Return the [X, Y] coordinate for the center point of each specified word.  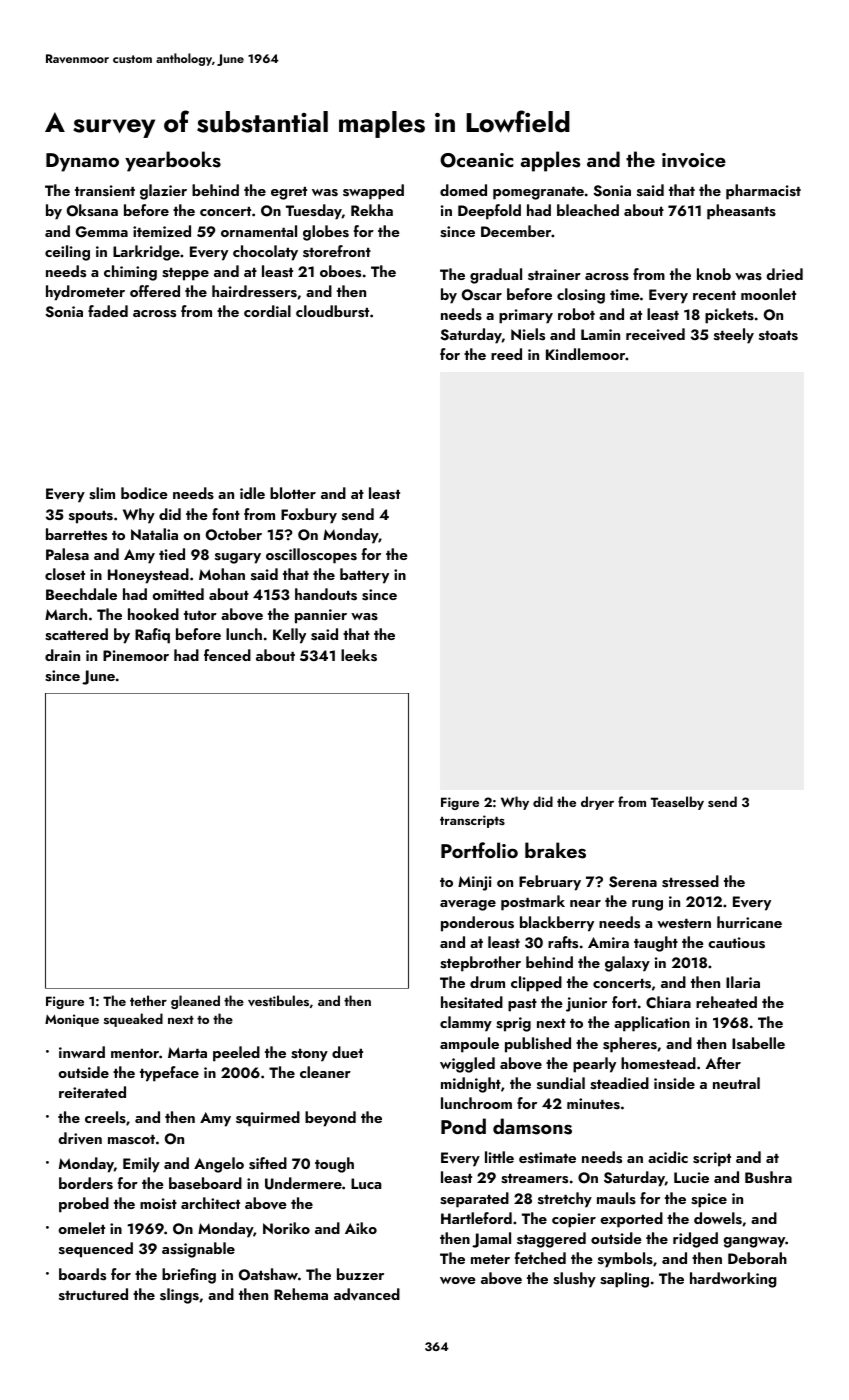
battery [364, 576]
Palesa [67, 554]
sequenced [96, 1250]
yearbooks [173, 161]
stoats [778, 335]
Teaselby [677, 803]
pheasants [741, 212]
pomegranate [538, 193]
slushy [574, 1280]
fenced [227, 655]
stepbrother [480, 964]
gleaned [195, 1002]
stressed [690, 881]
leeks [359, 655]
